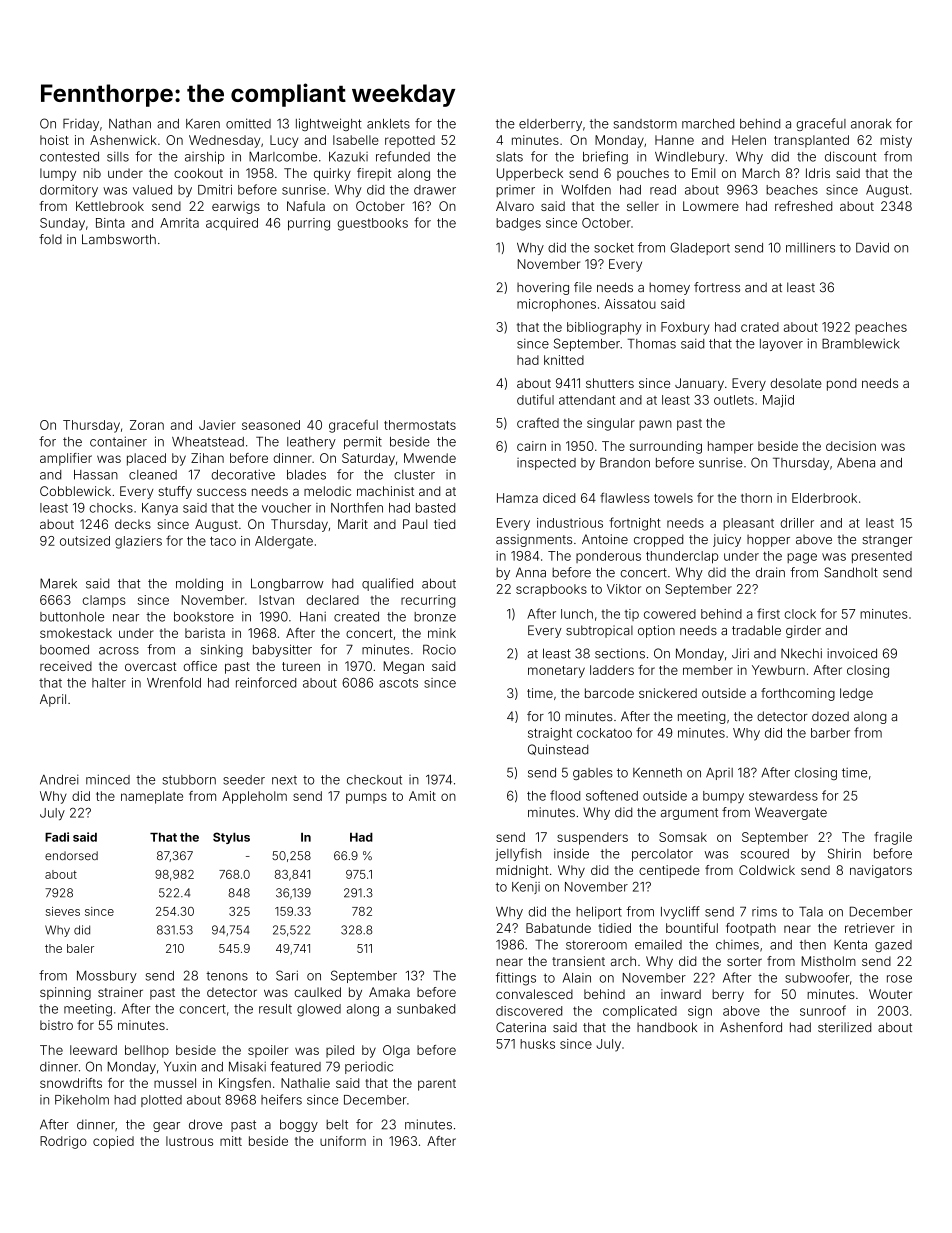 The image size is (952, 1233). What do you see at coordinates (93, 1050) in the document?
I see `leeward` at bounding box center [93, 1050].
